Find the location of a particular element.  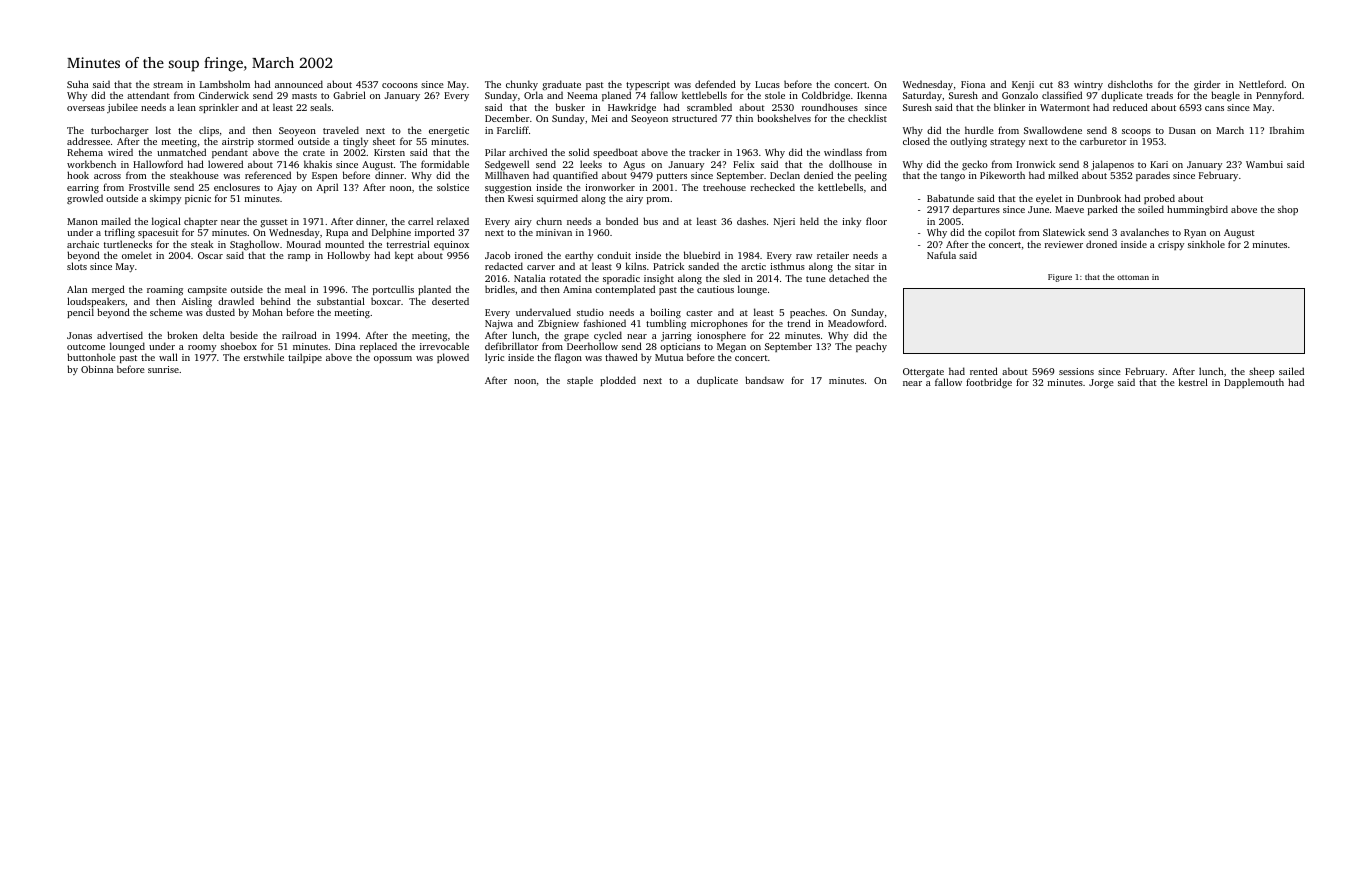

detached is located at coordinates (849, 278).
